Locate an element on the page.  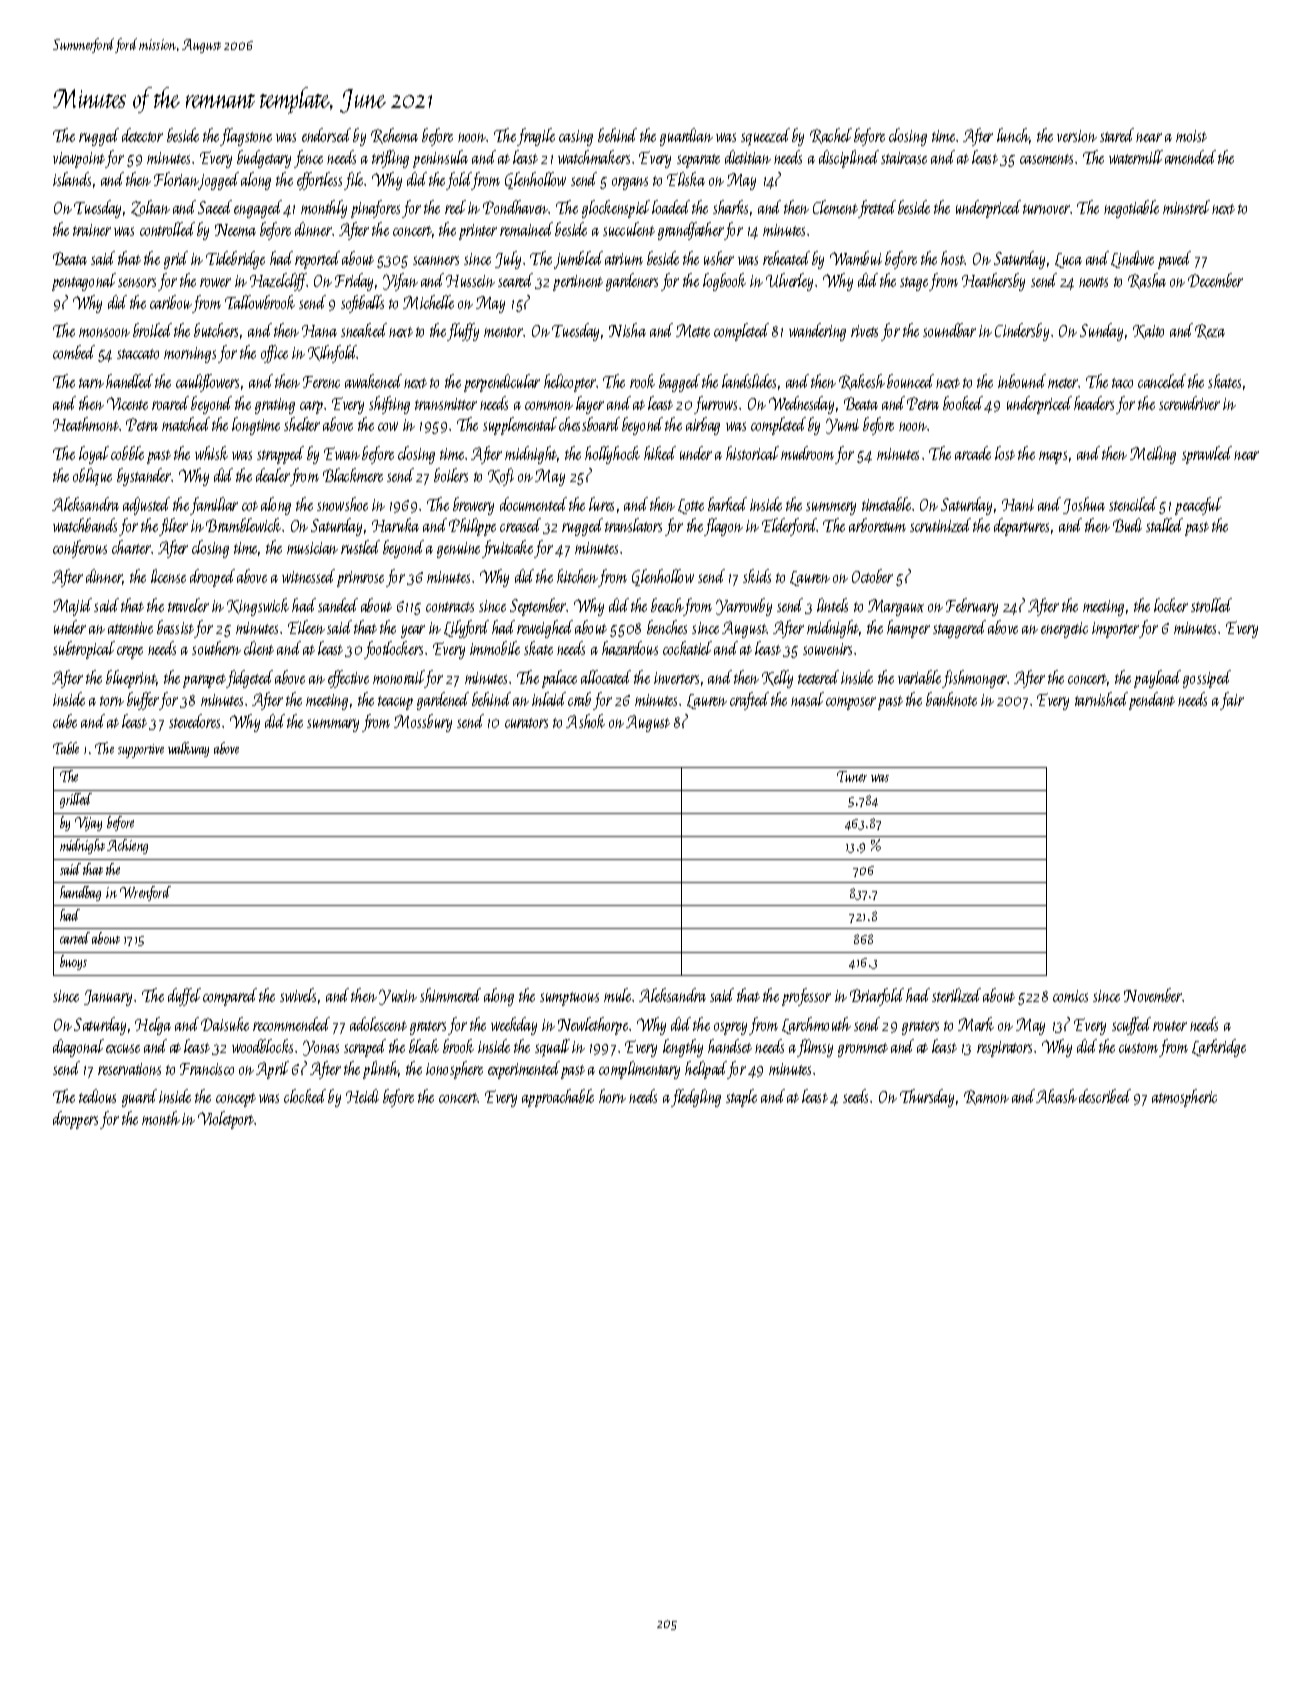
snowshoe is located at coordinates (342, 504).
